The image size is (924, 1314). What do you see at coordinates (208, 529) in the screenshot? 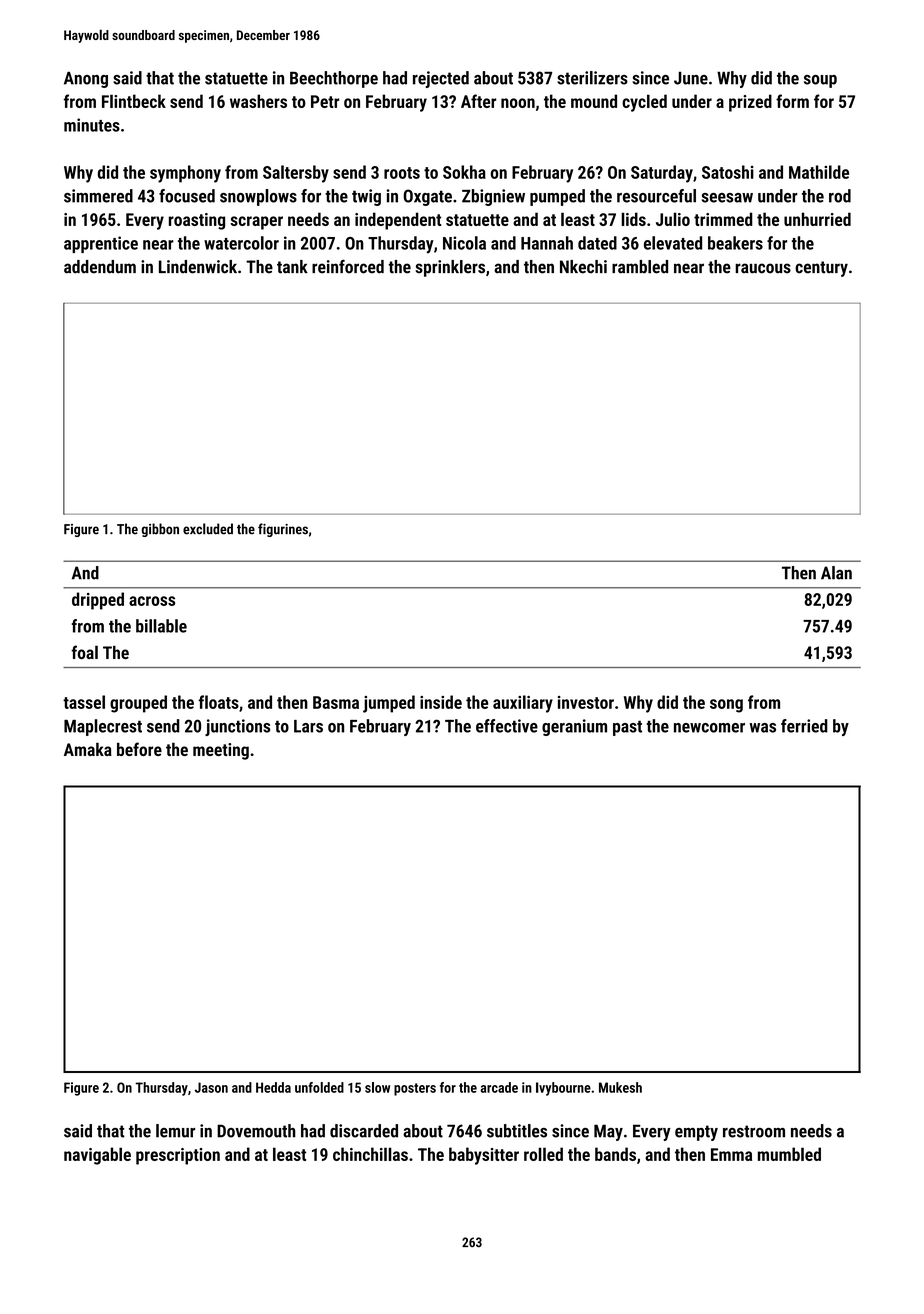
I see `excluded` at bounding box center [208, 529].
